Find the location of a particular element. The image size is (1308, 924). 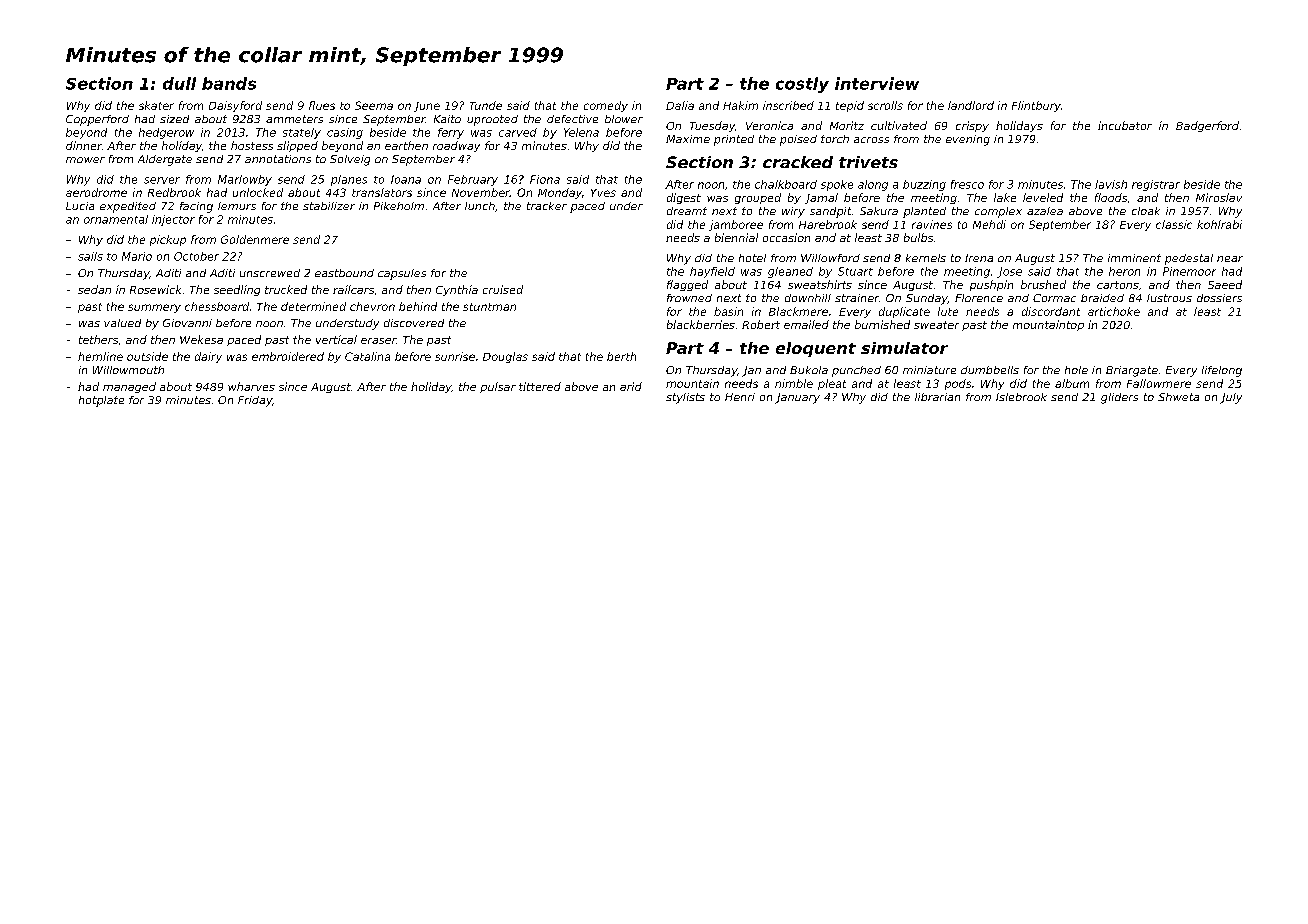

digest is located at coordinates (684, 198).
